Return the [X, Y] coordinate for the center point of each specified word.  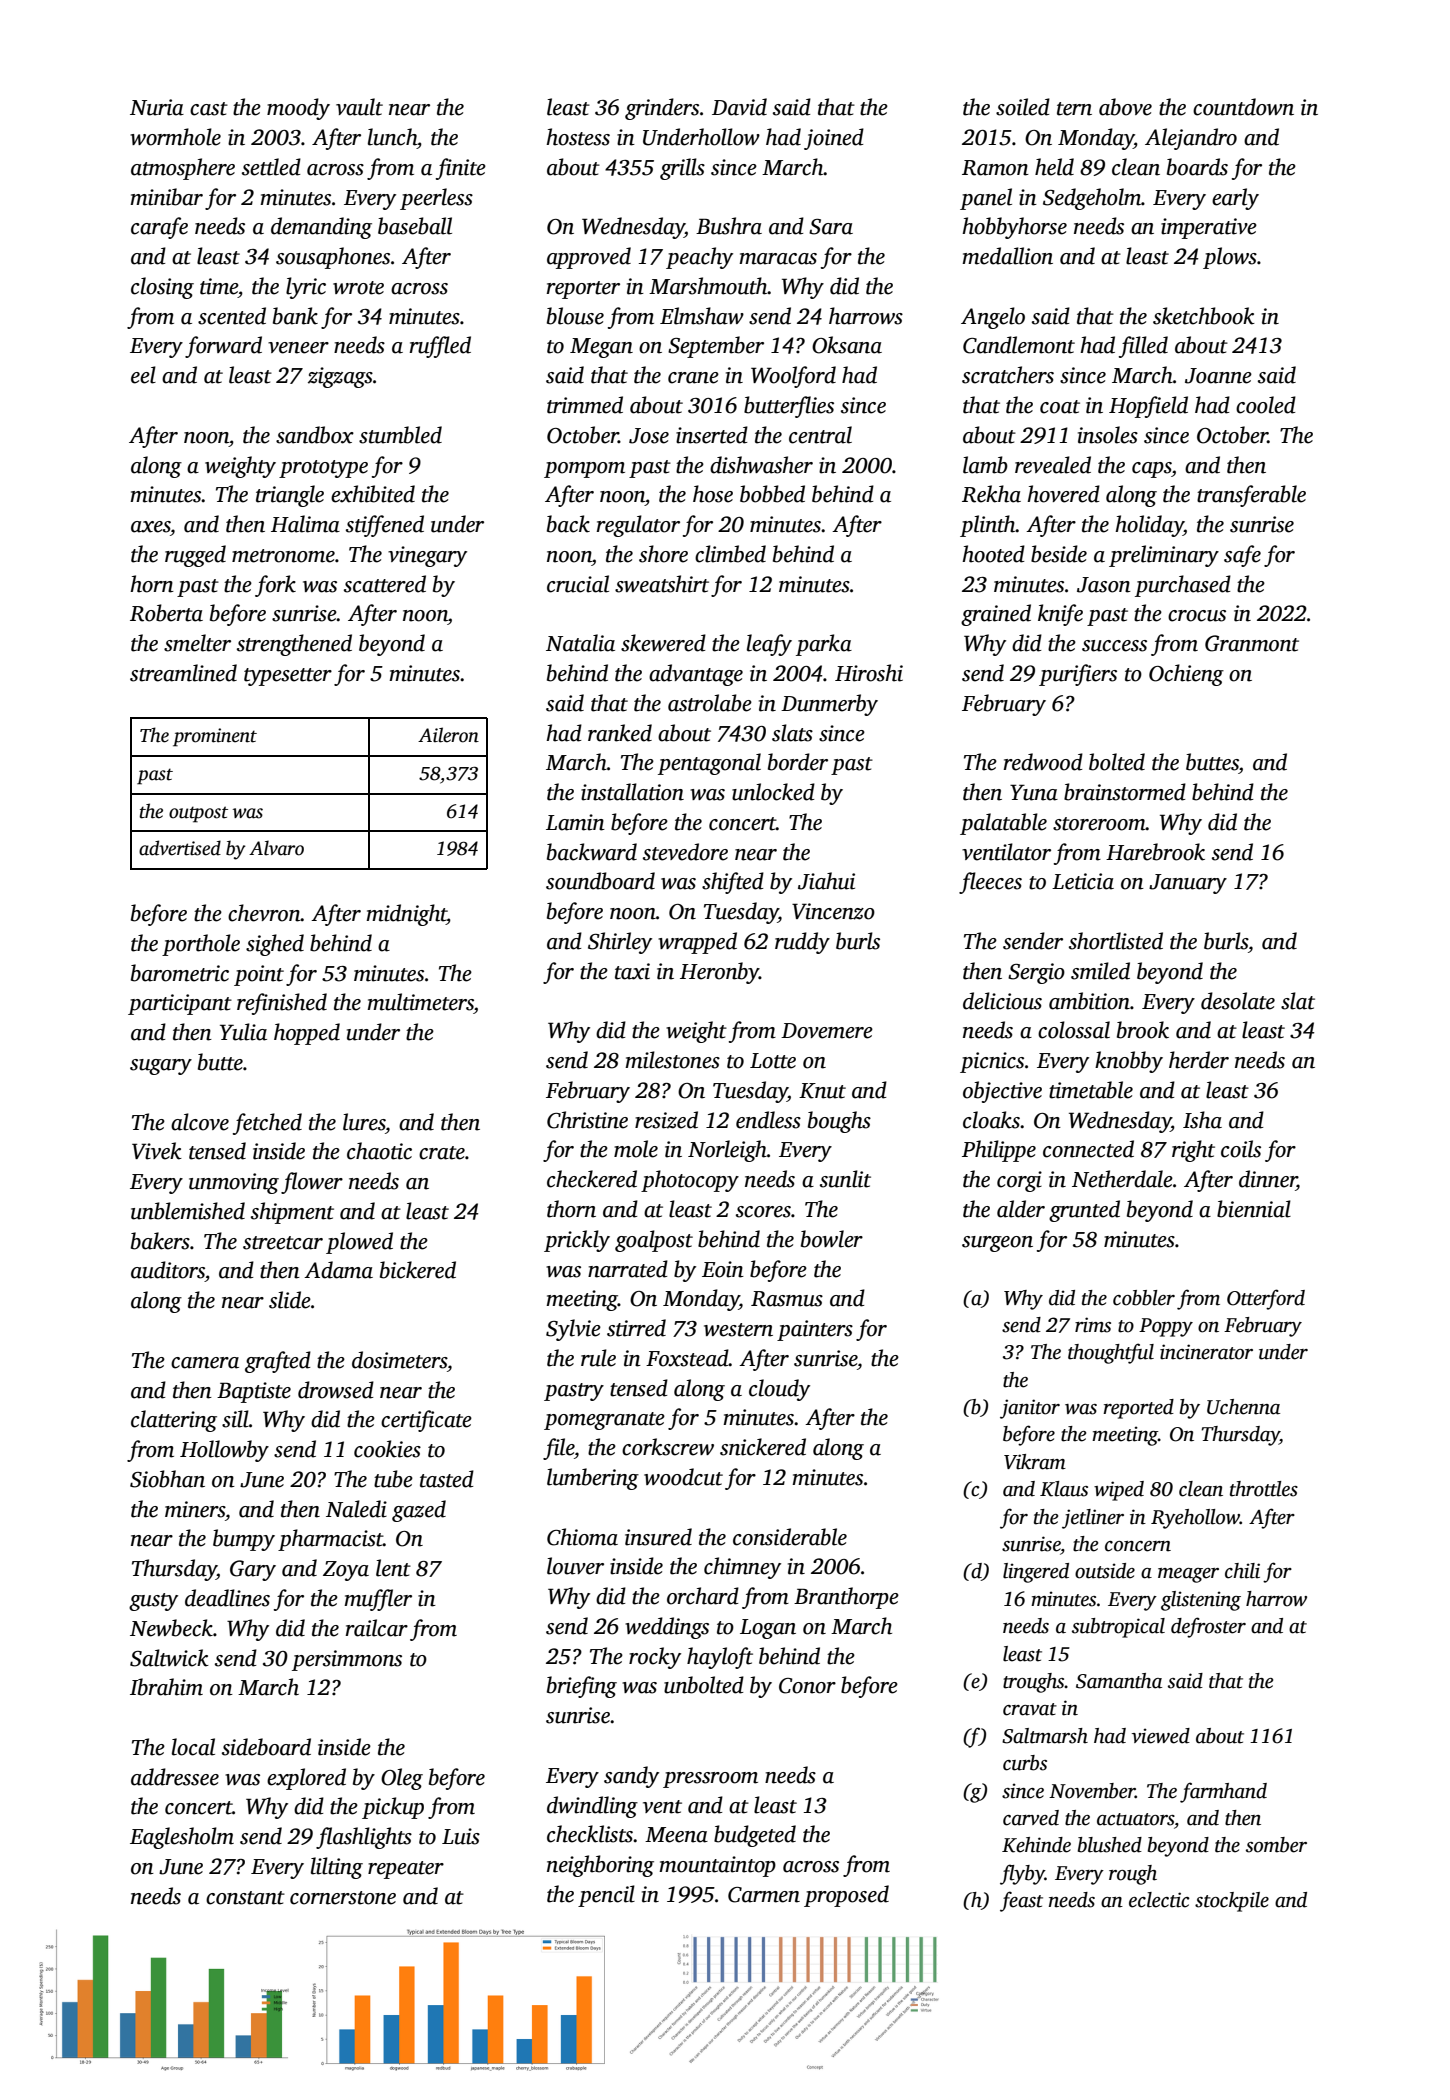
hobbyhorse [1014, 228]
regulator [638, 526]
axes [150, 527]
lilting [337, 1868]
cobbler [1144, 1298]
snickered [763, 1447]
